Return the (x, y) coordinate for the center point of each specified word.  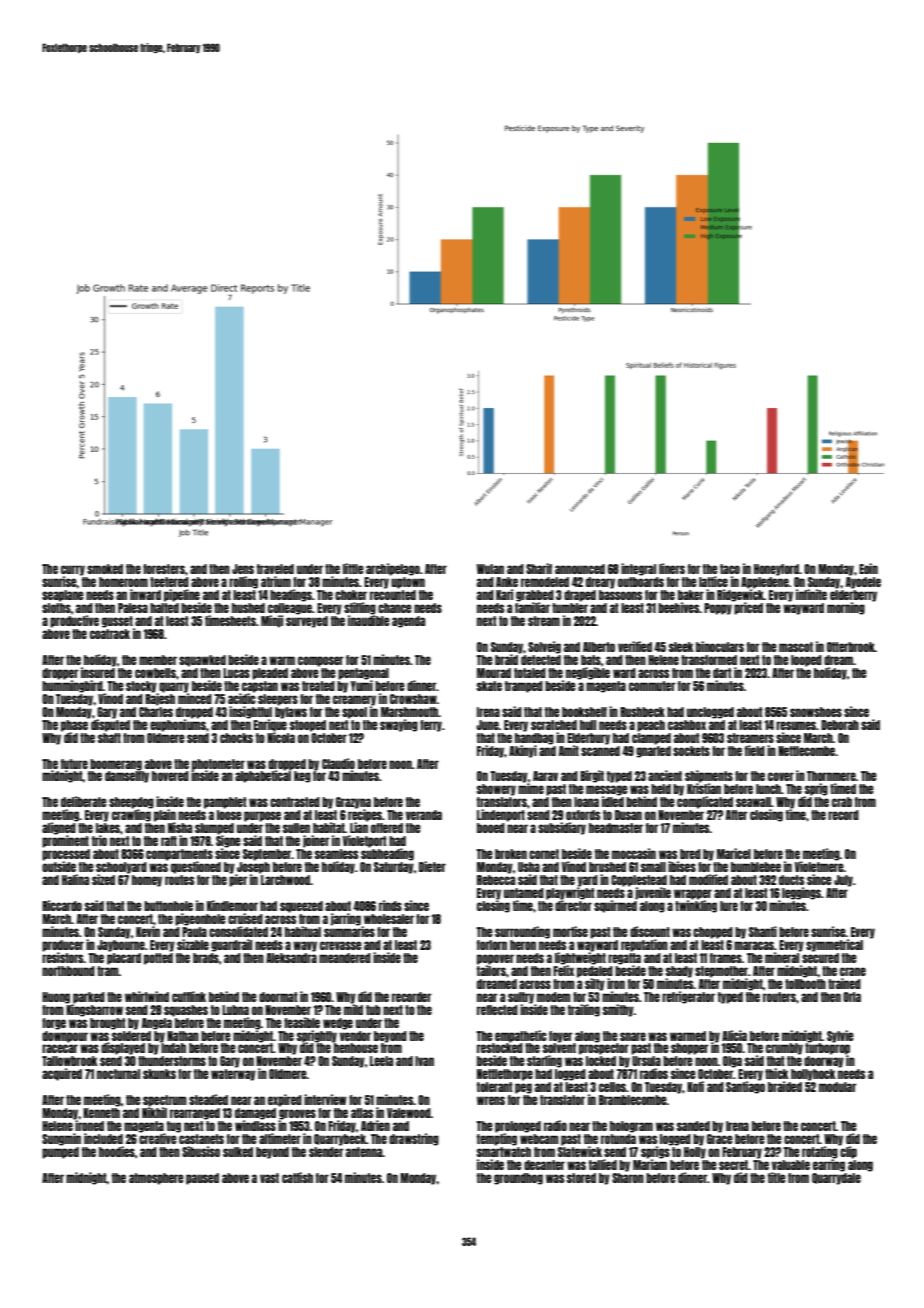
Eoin (868, 568)
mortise (570, 931)
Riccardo (62, 905)
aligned (59, 828)
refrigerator (688, 997)
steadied (208, 1099)
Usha (529, 867)
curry (73, 570)
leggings (801, 893)
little (353, 568)
